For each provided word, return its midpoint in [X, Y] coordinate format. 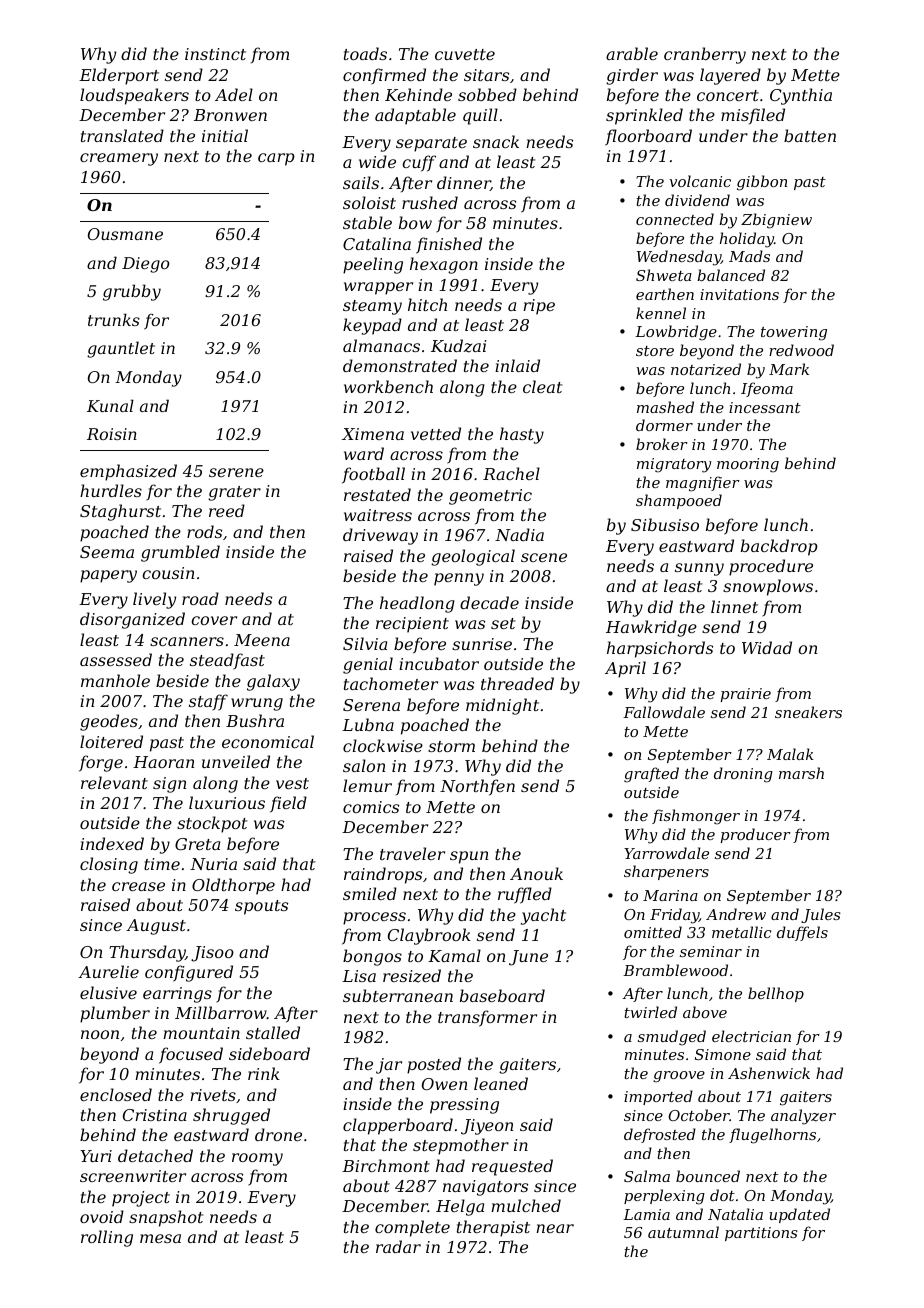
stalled [273, 1032]
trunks [114, 319]
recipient [412, 625]
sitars [486, 75]
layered [730, 76]
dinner [463, 183]
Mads [749, 256]
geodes [109, 722]
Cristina [155, 1115]
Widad [767, 647]
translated [122, 135]
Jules [821, 915]
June [528, 958]
